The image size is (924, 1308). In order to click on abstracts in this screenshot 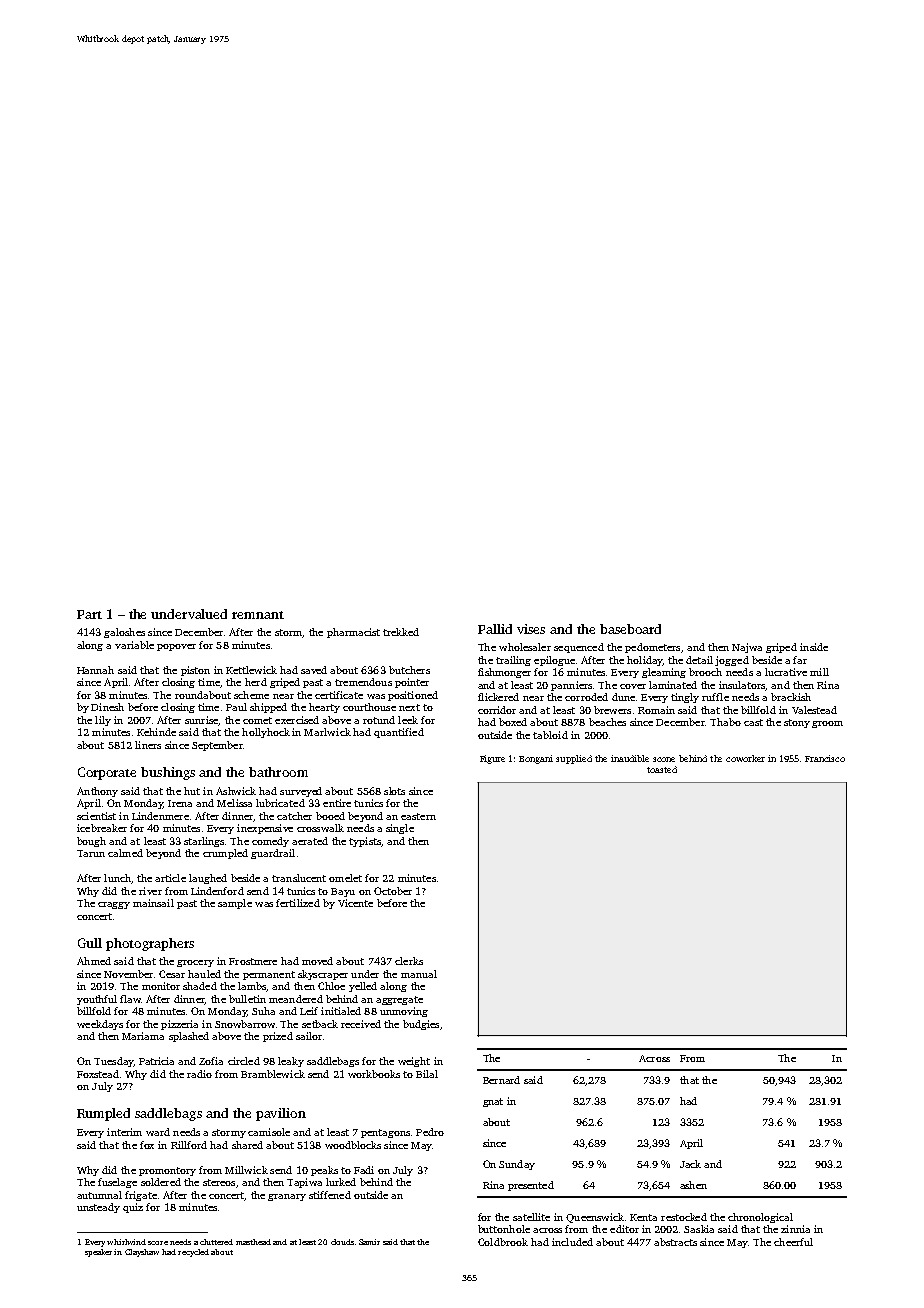, I will do `click(675, 1242)`.
